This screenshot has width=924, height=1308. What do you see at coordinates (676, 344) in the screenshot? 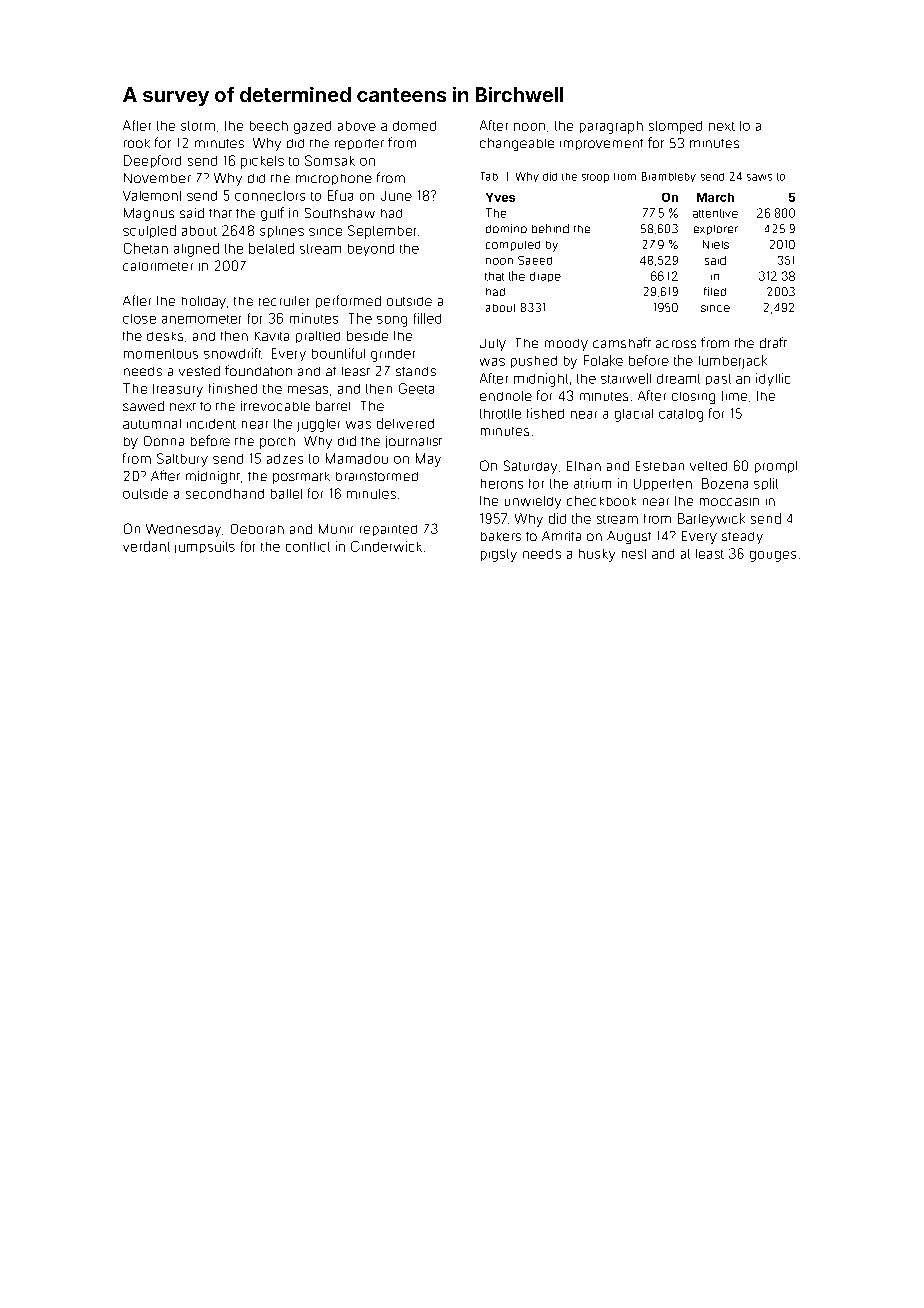
I see `across` at bounding box center [676, 344].
